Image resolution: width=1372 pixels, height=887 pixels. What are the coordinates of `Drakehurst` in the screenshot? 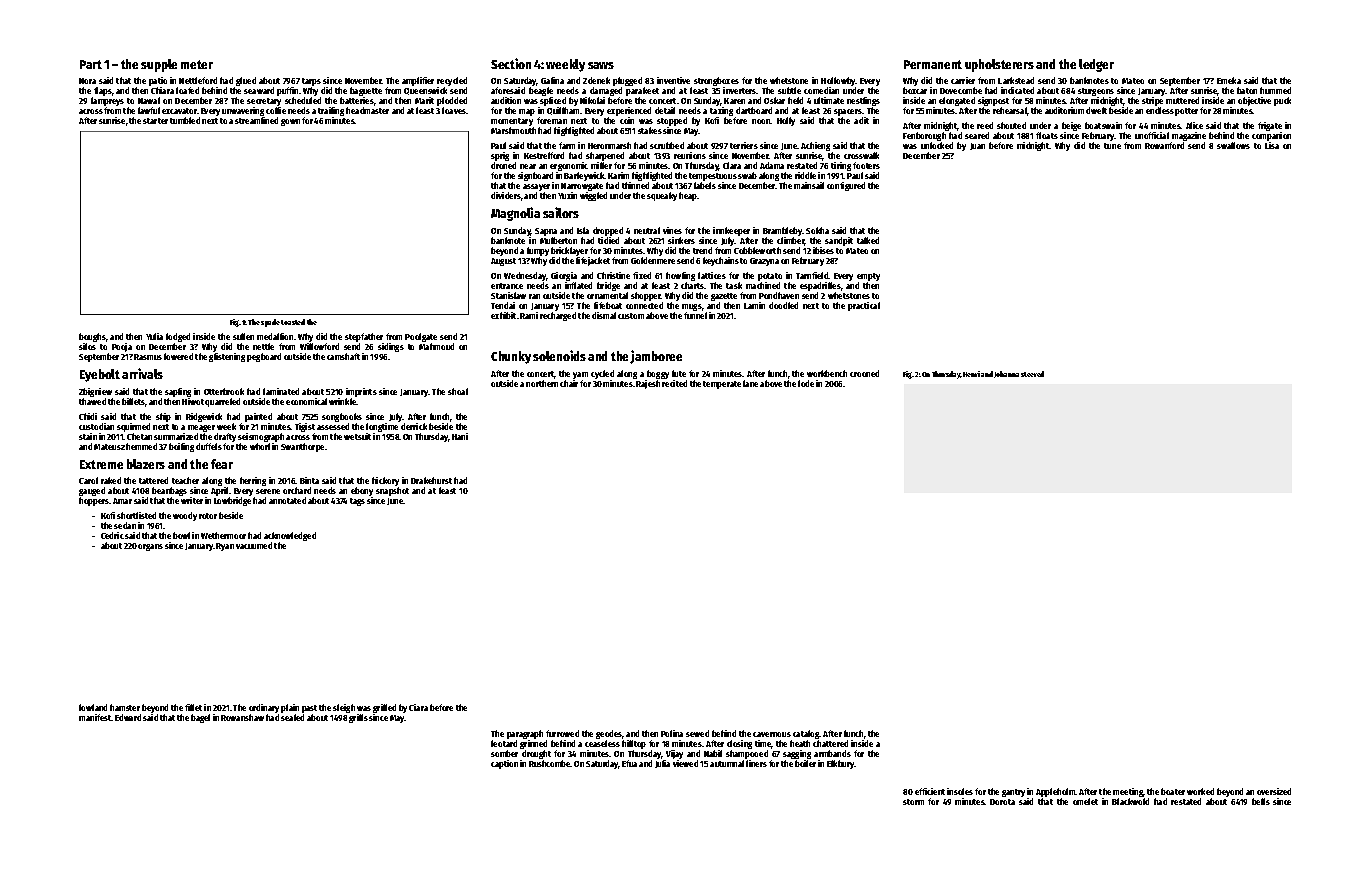 It's located at (431, 480).
